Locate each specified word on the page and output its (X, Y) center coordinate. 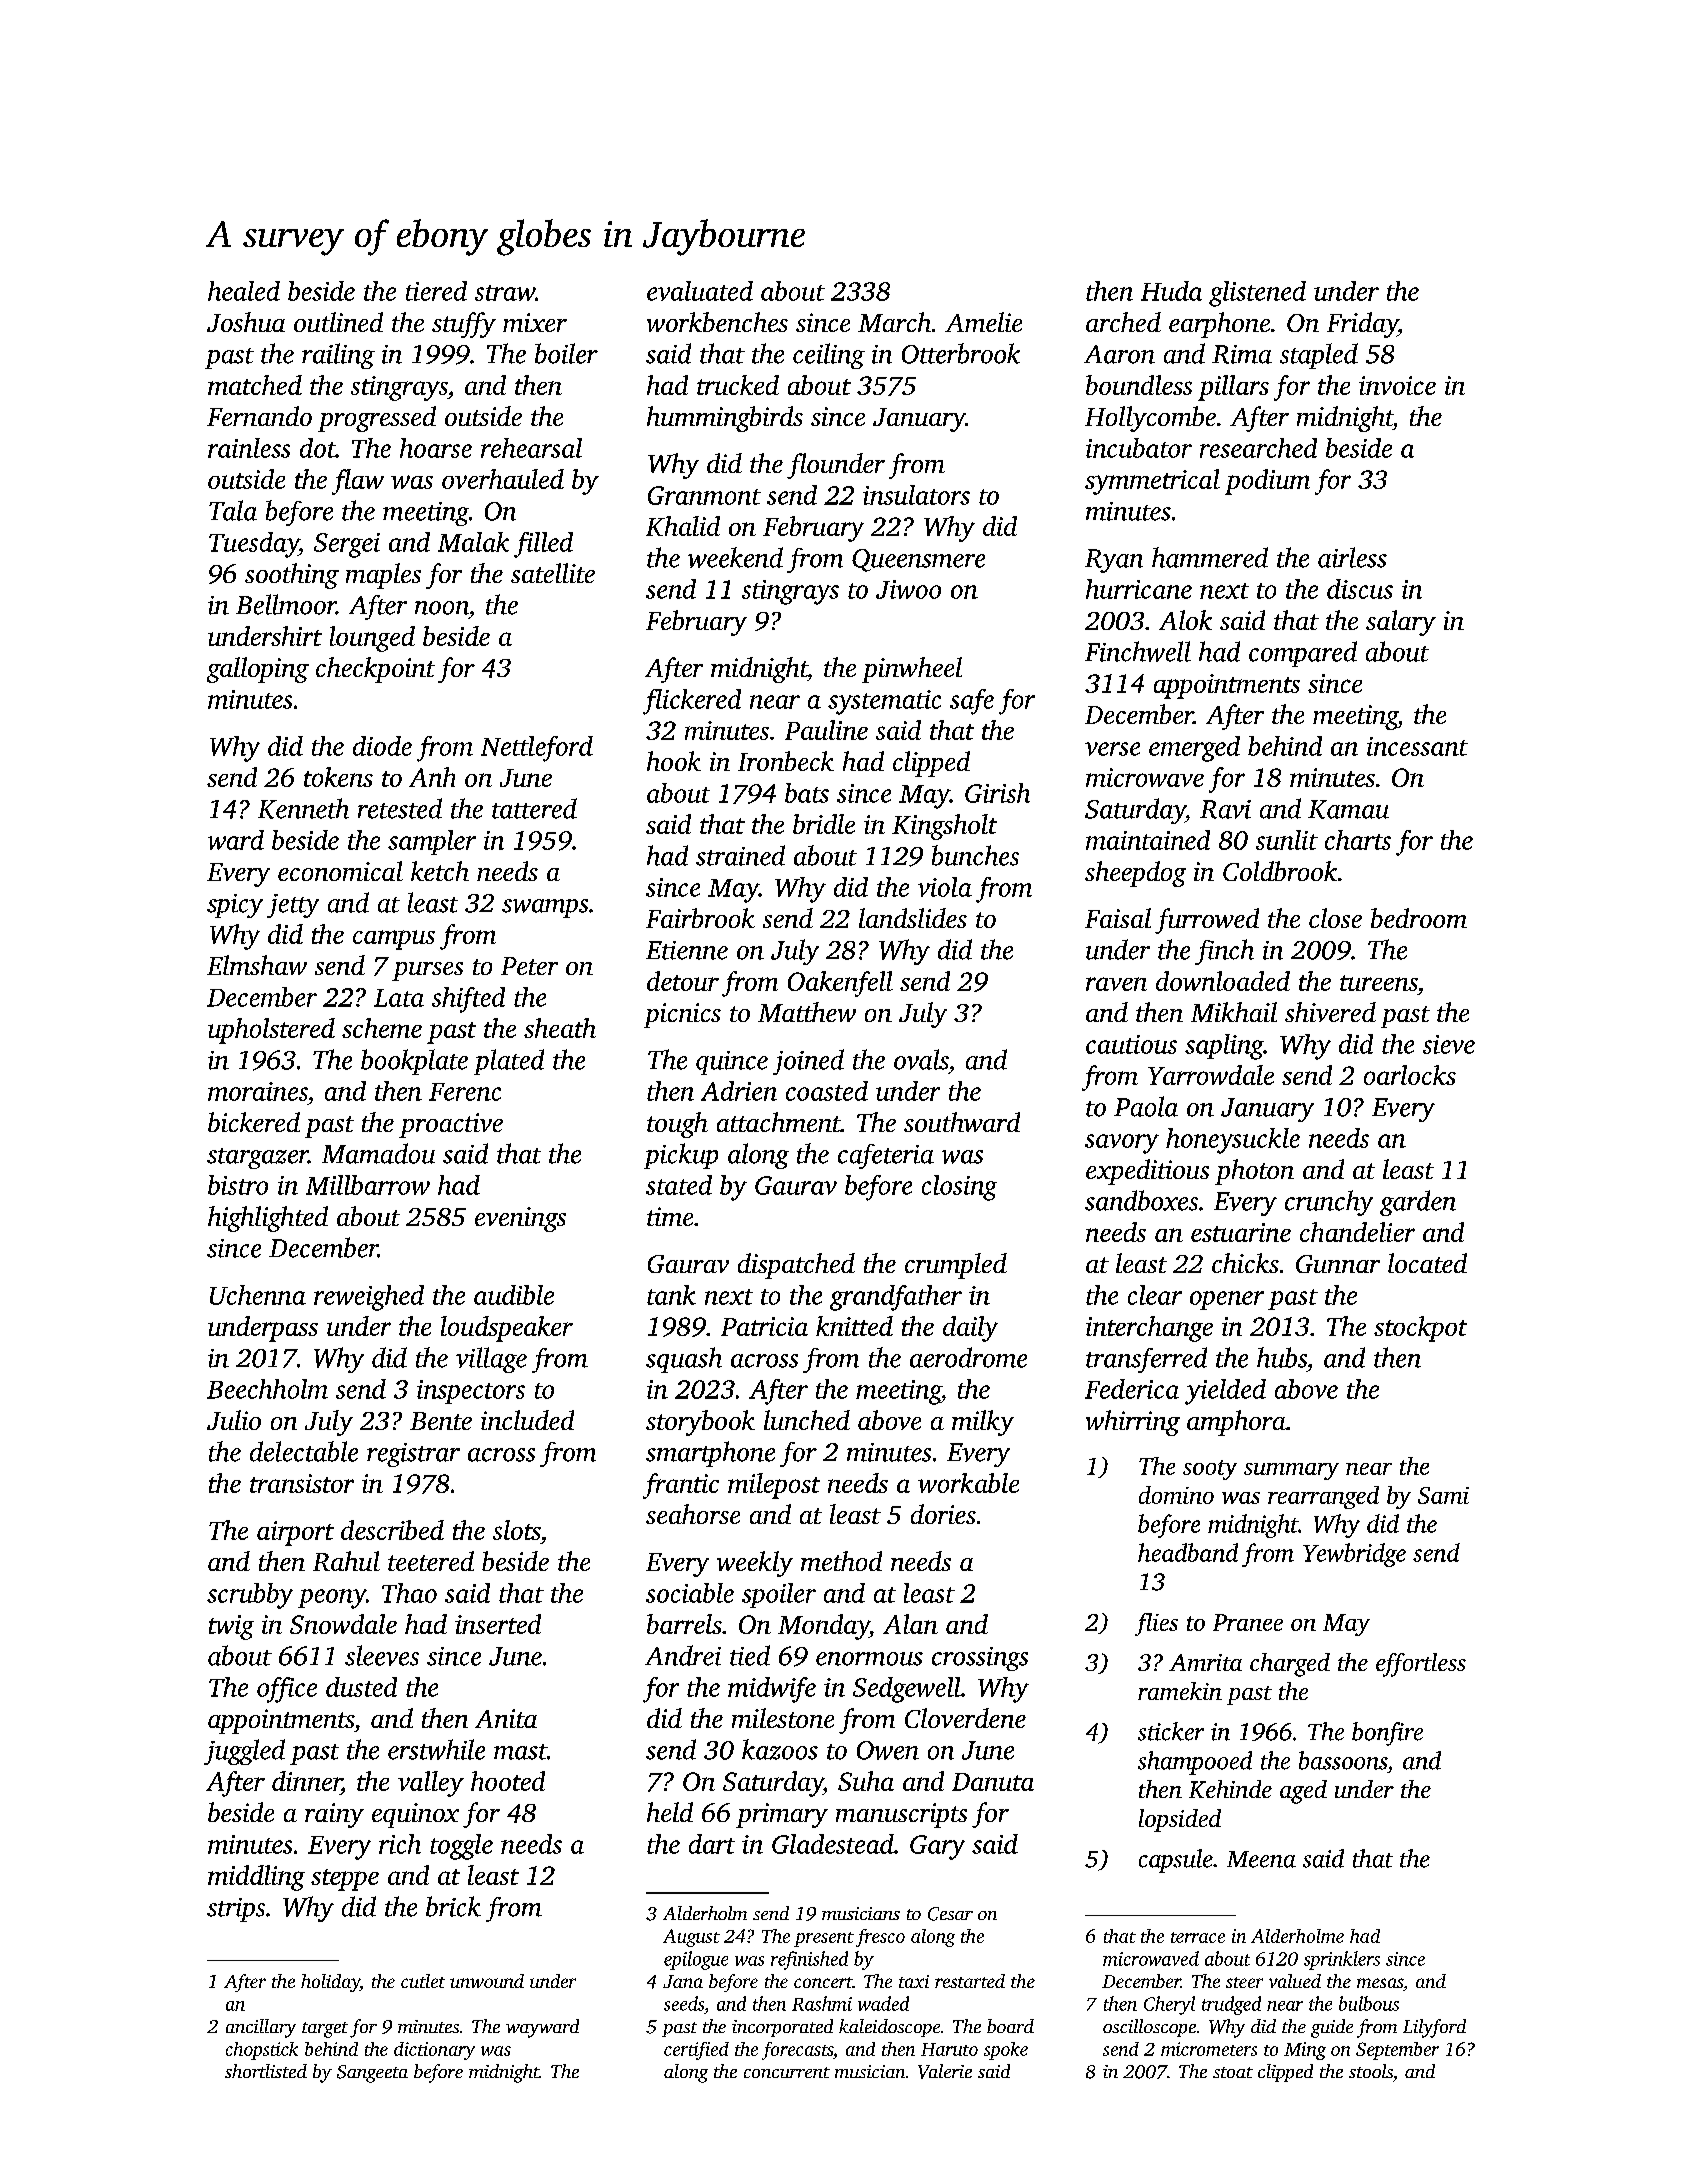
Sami (1443, 1495)
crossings (980, 1659)
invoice (1397, 385)
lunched (807, 1420)
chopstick (262, 2051)
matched (255, 385)
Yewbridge (1354, 1555)
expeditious (1147, 1172)
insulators (916, 495)
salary (1401, 623)
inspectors (471, 1392)
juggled (244, 1752)
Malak (473, 542)
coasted (827, 1091)
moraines (258, 1091)
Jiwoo (908, 589)
